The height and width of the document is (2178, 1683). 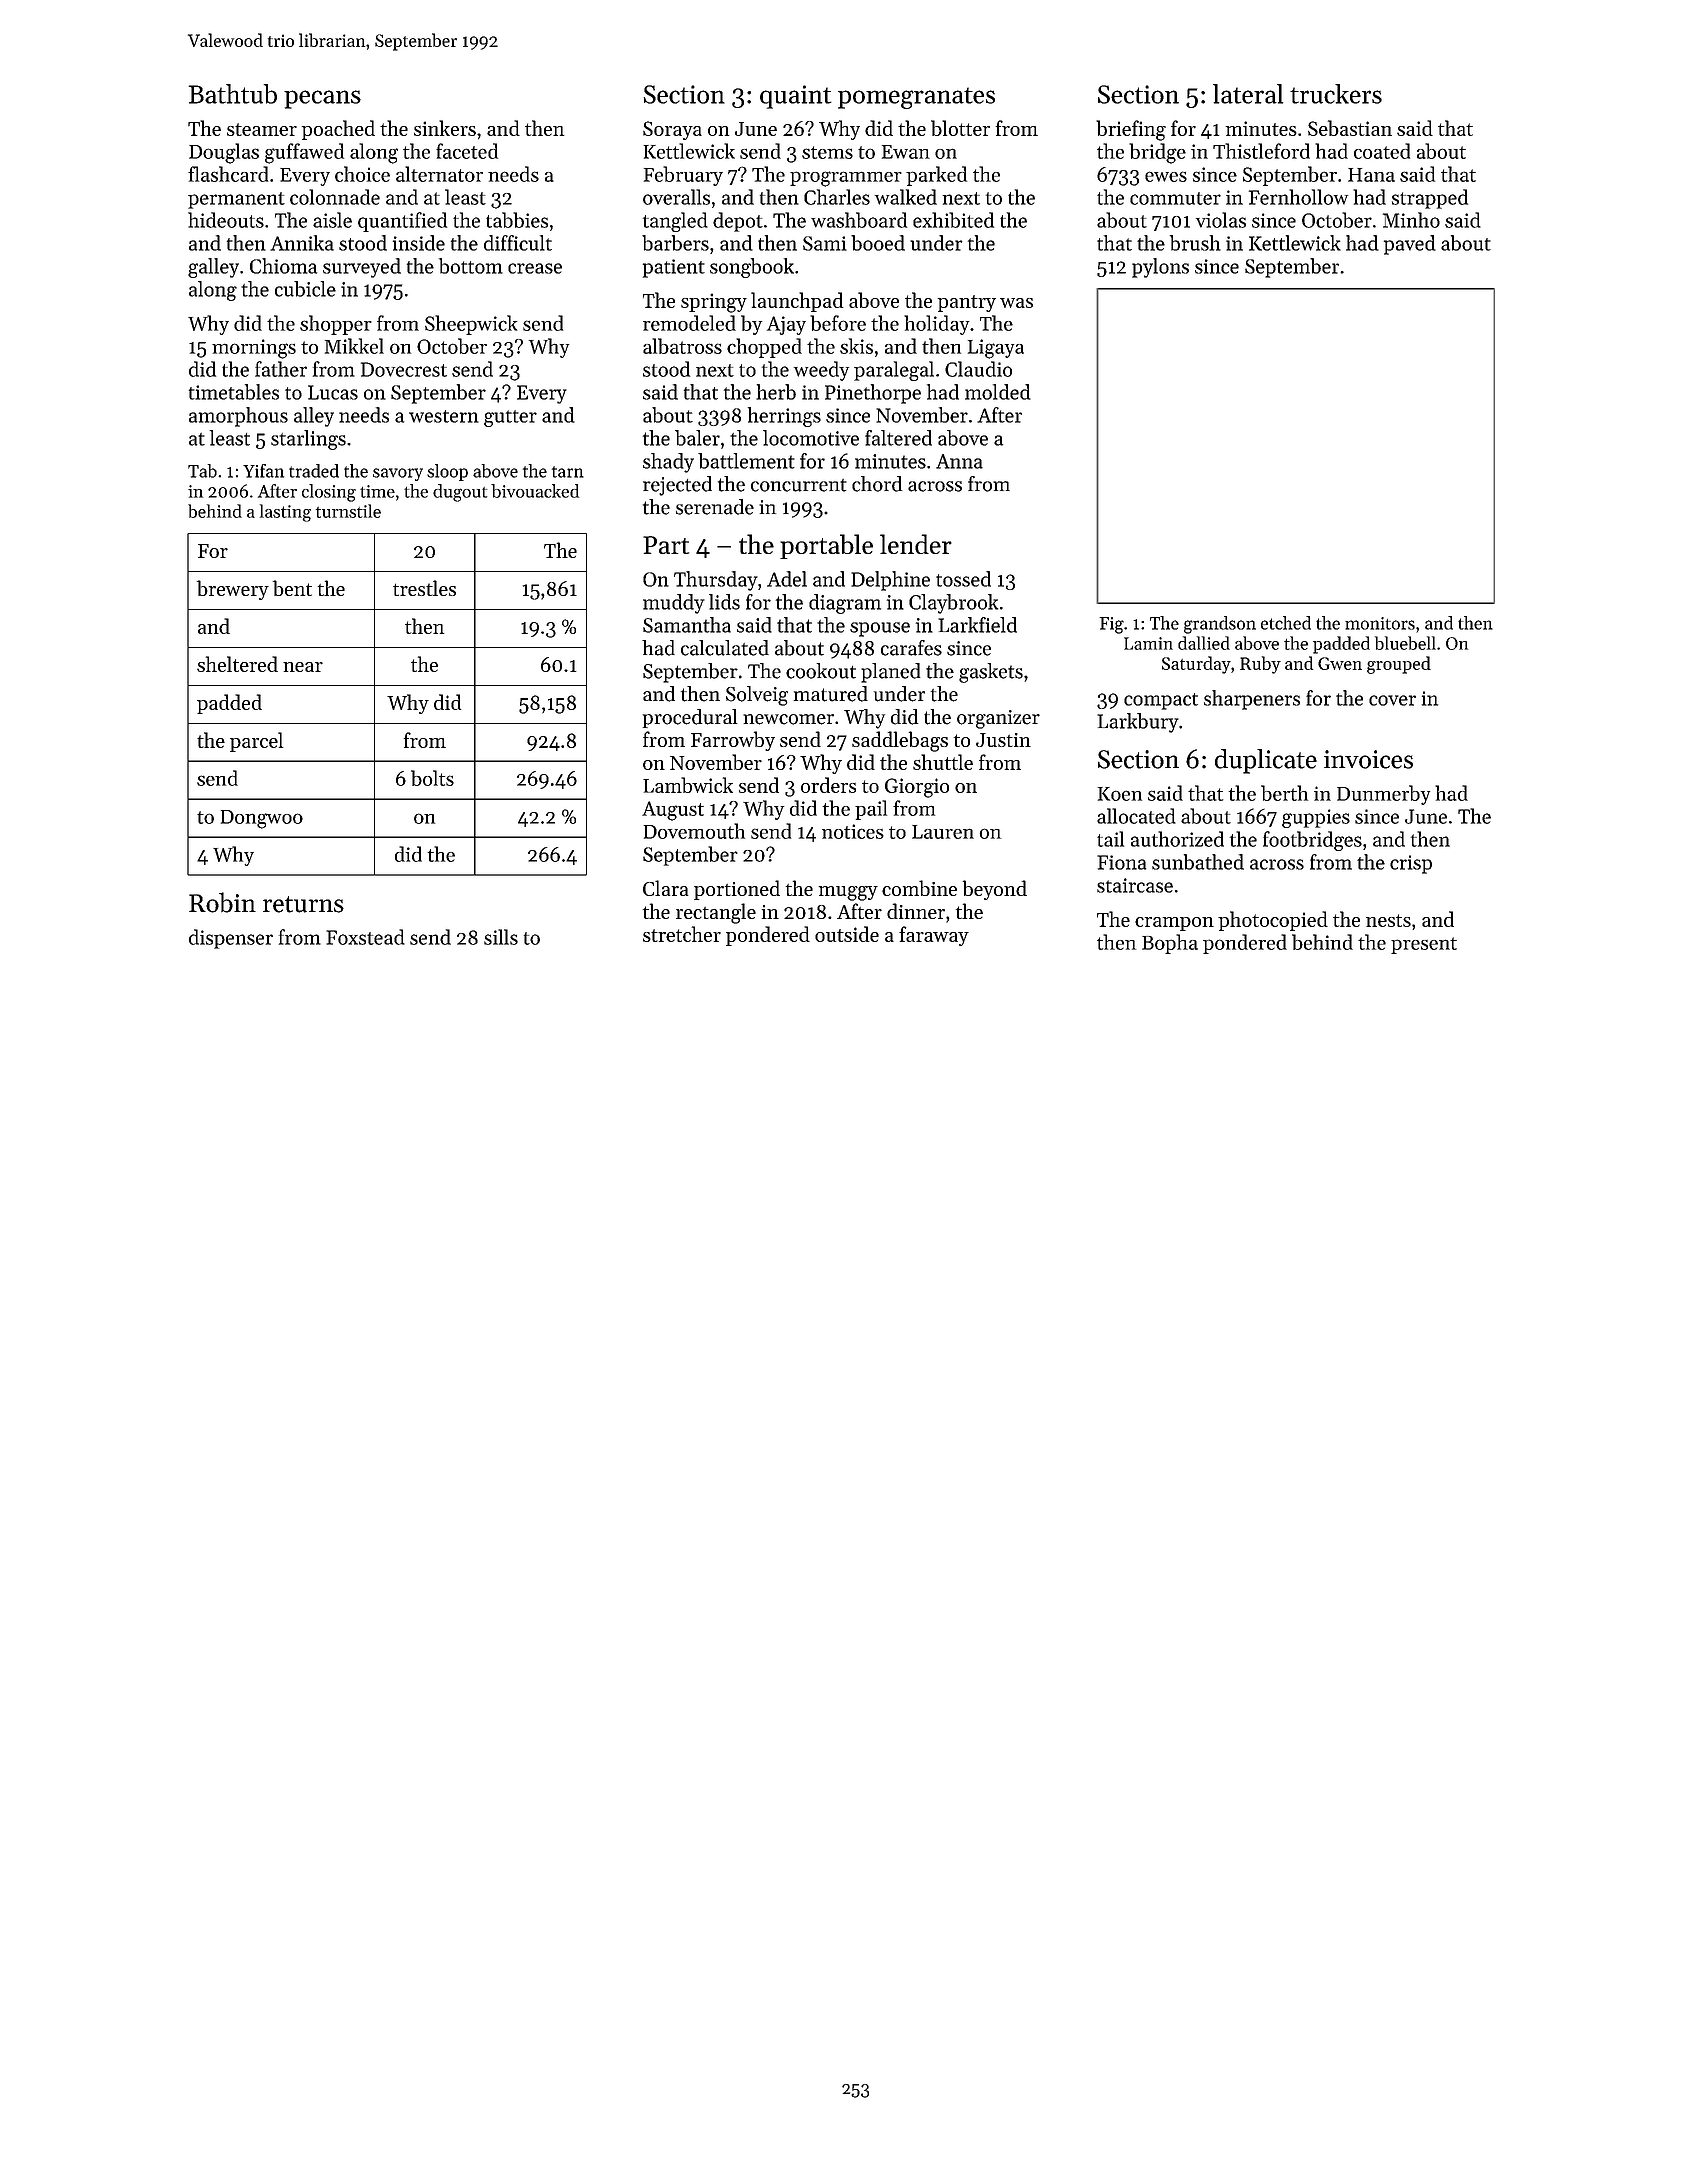 I want to click on Robin, so click(x=222, y=902).
